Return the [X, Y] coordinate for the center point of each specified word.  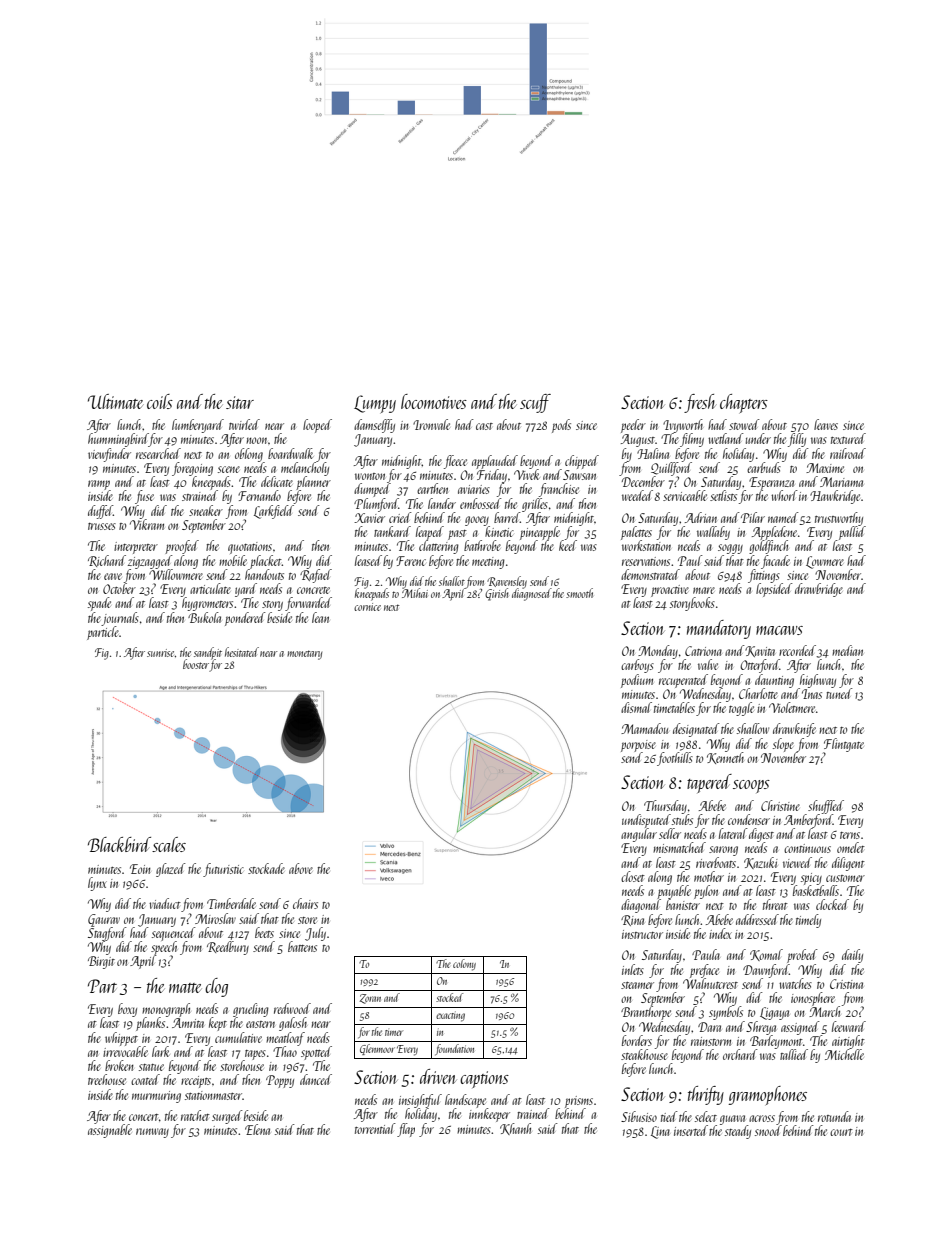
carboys [637, 666]
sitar [240, 402]
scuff [535, 403]
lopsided [774, 590]
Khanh [515, 1129]
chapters [744, 403]
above [301, 868]
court [841, 1132]
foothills [675, 759]
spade [99, 604]
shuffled [826, 807]
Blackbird [119, 844]
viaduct [165, 903]
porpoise [638, 746]
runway [152, 1133]
